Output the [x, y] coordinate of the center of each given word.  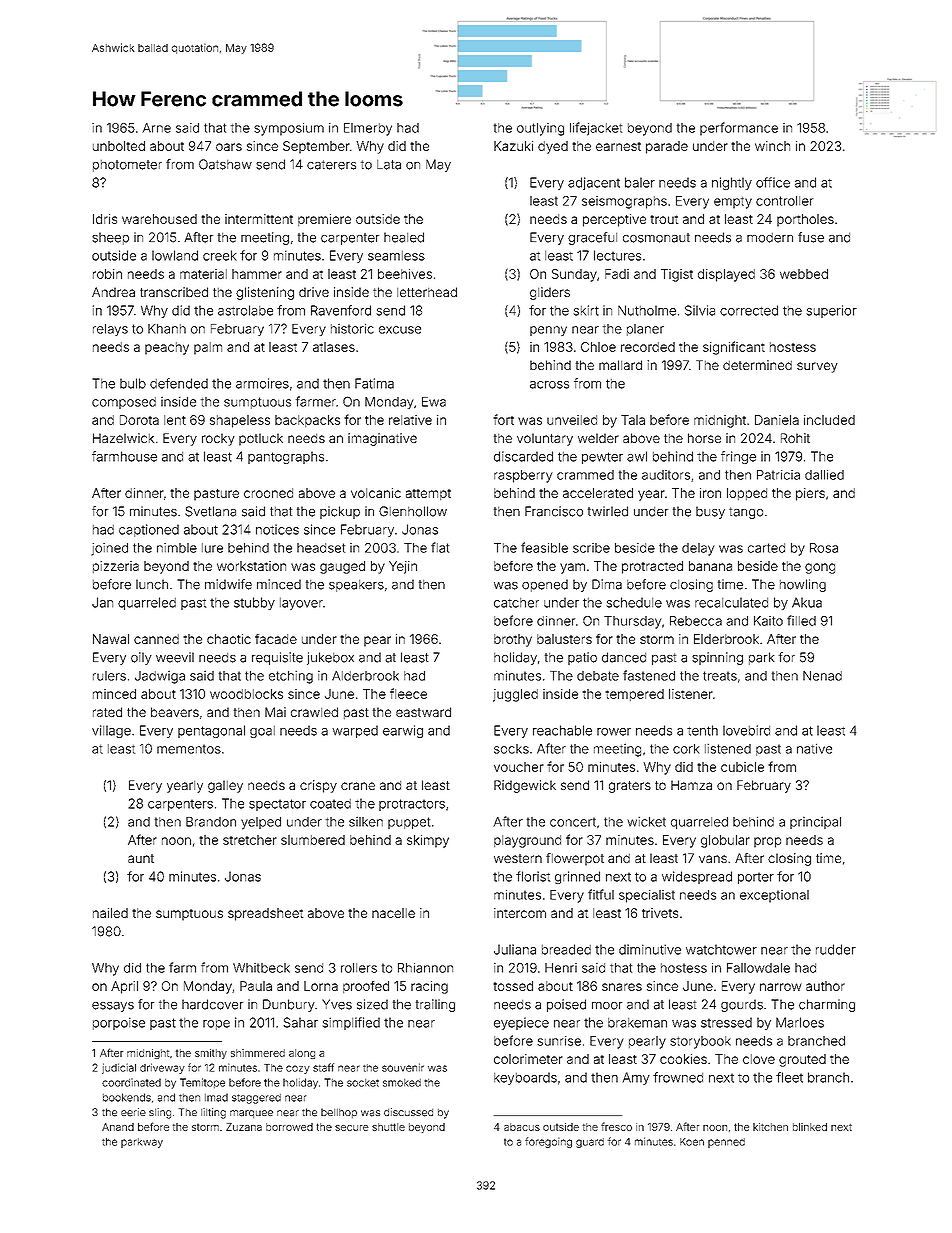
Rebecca [696, 621]
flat [440, 547]
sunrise [559, 1041]
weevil [175, 657]
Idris [105, 219]
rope [216, 1025]
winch [772, 146]
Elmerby [368, 129]
